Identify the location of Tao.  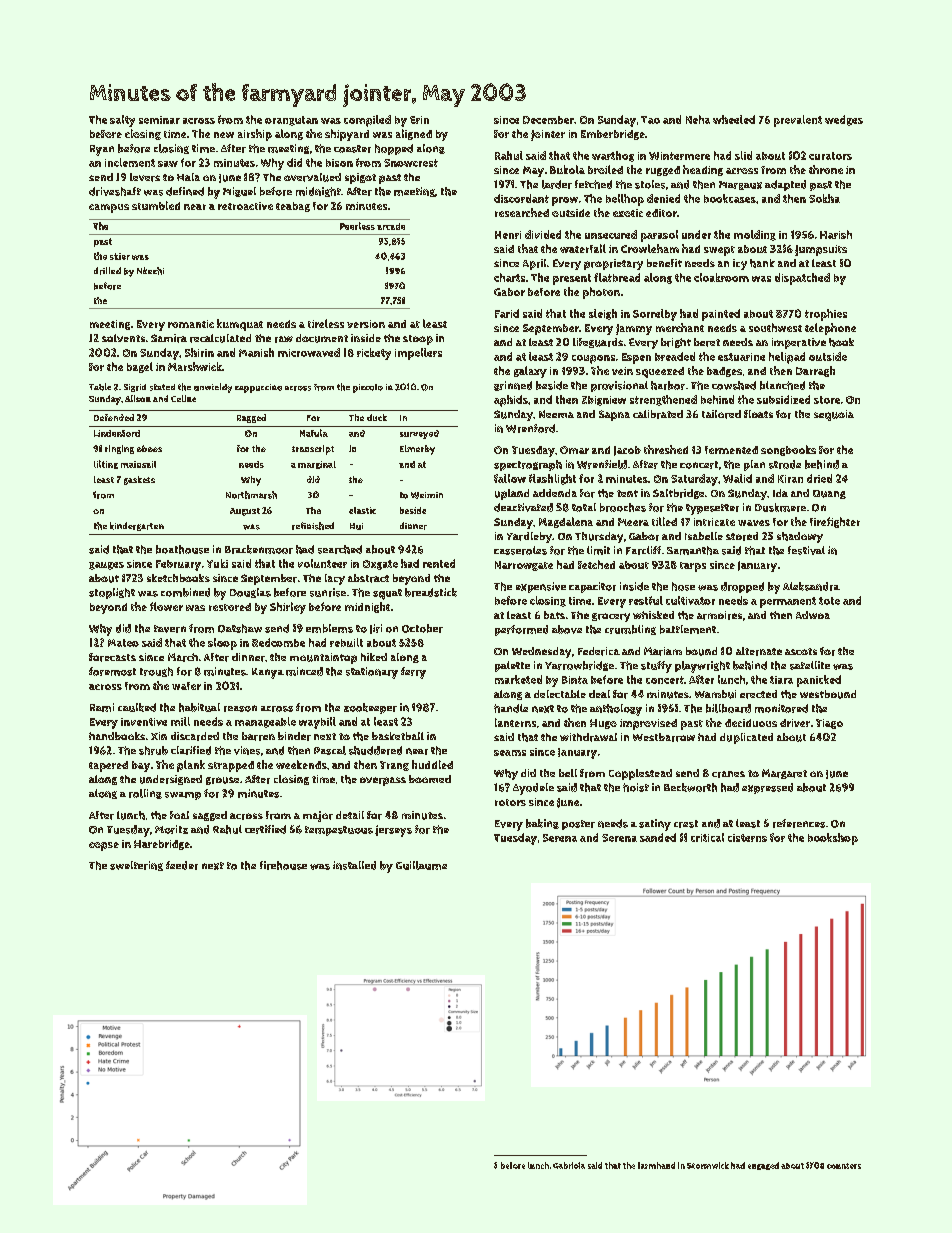
(650, 120).
